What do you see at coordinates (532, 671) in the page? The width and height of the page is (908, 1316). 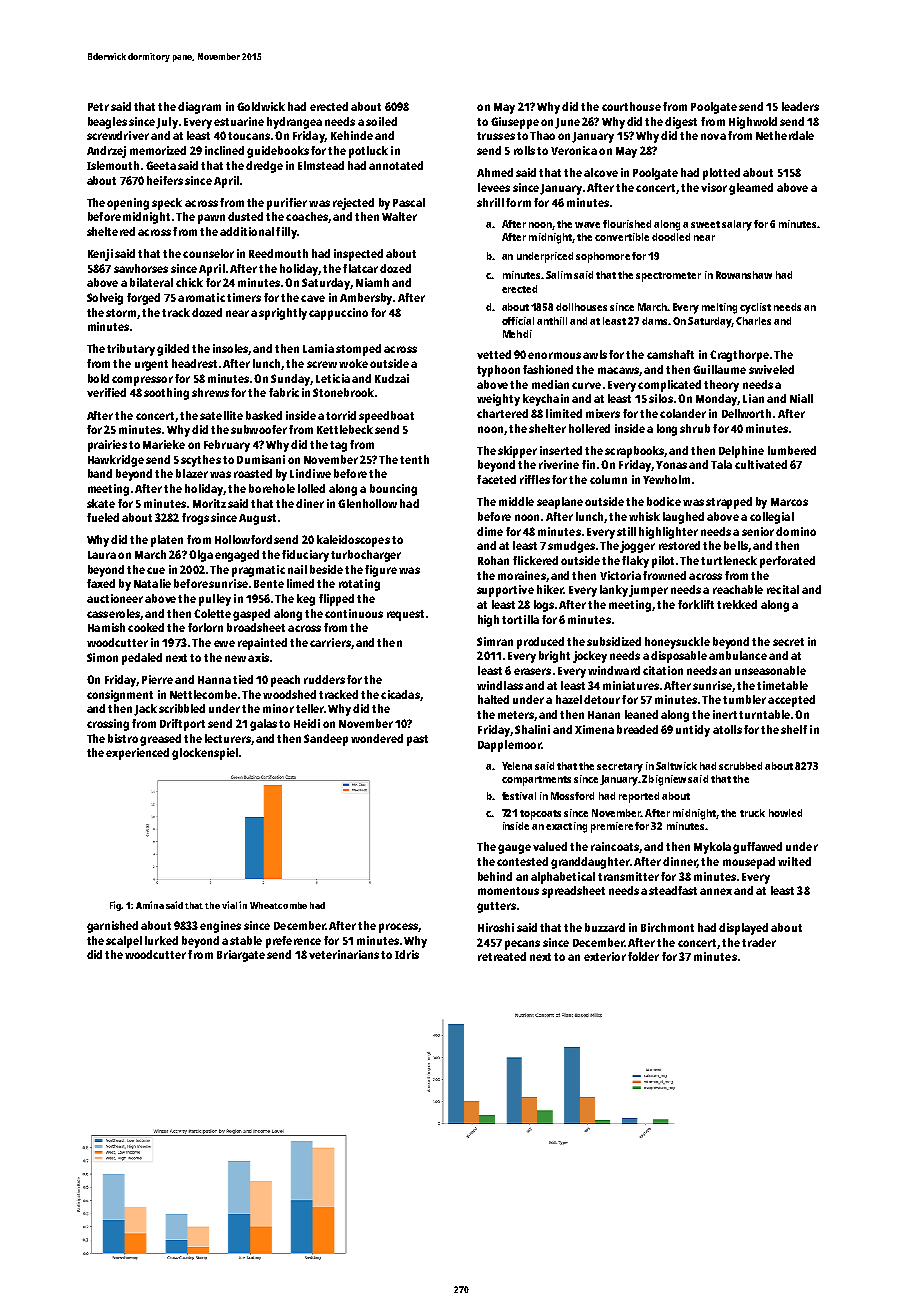 I see `erasers` at bounding box center [532, 671].
